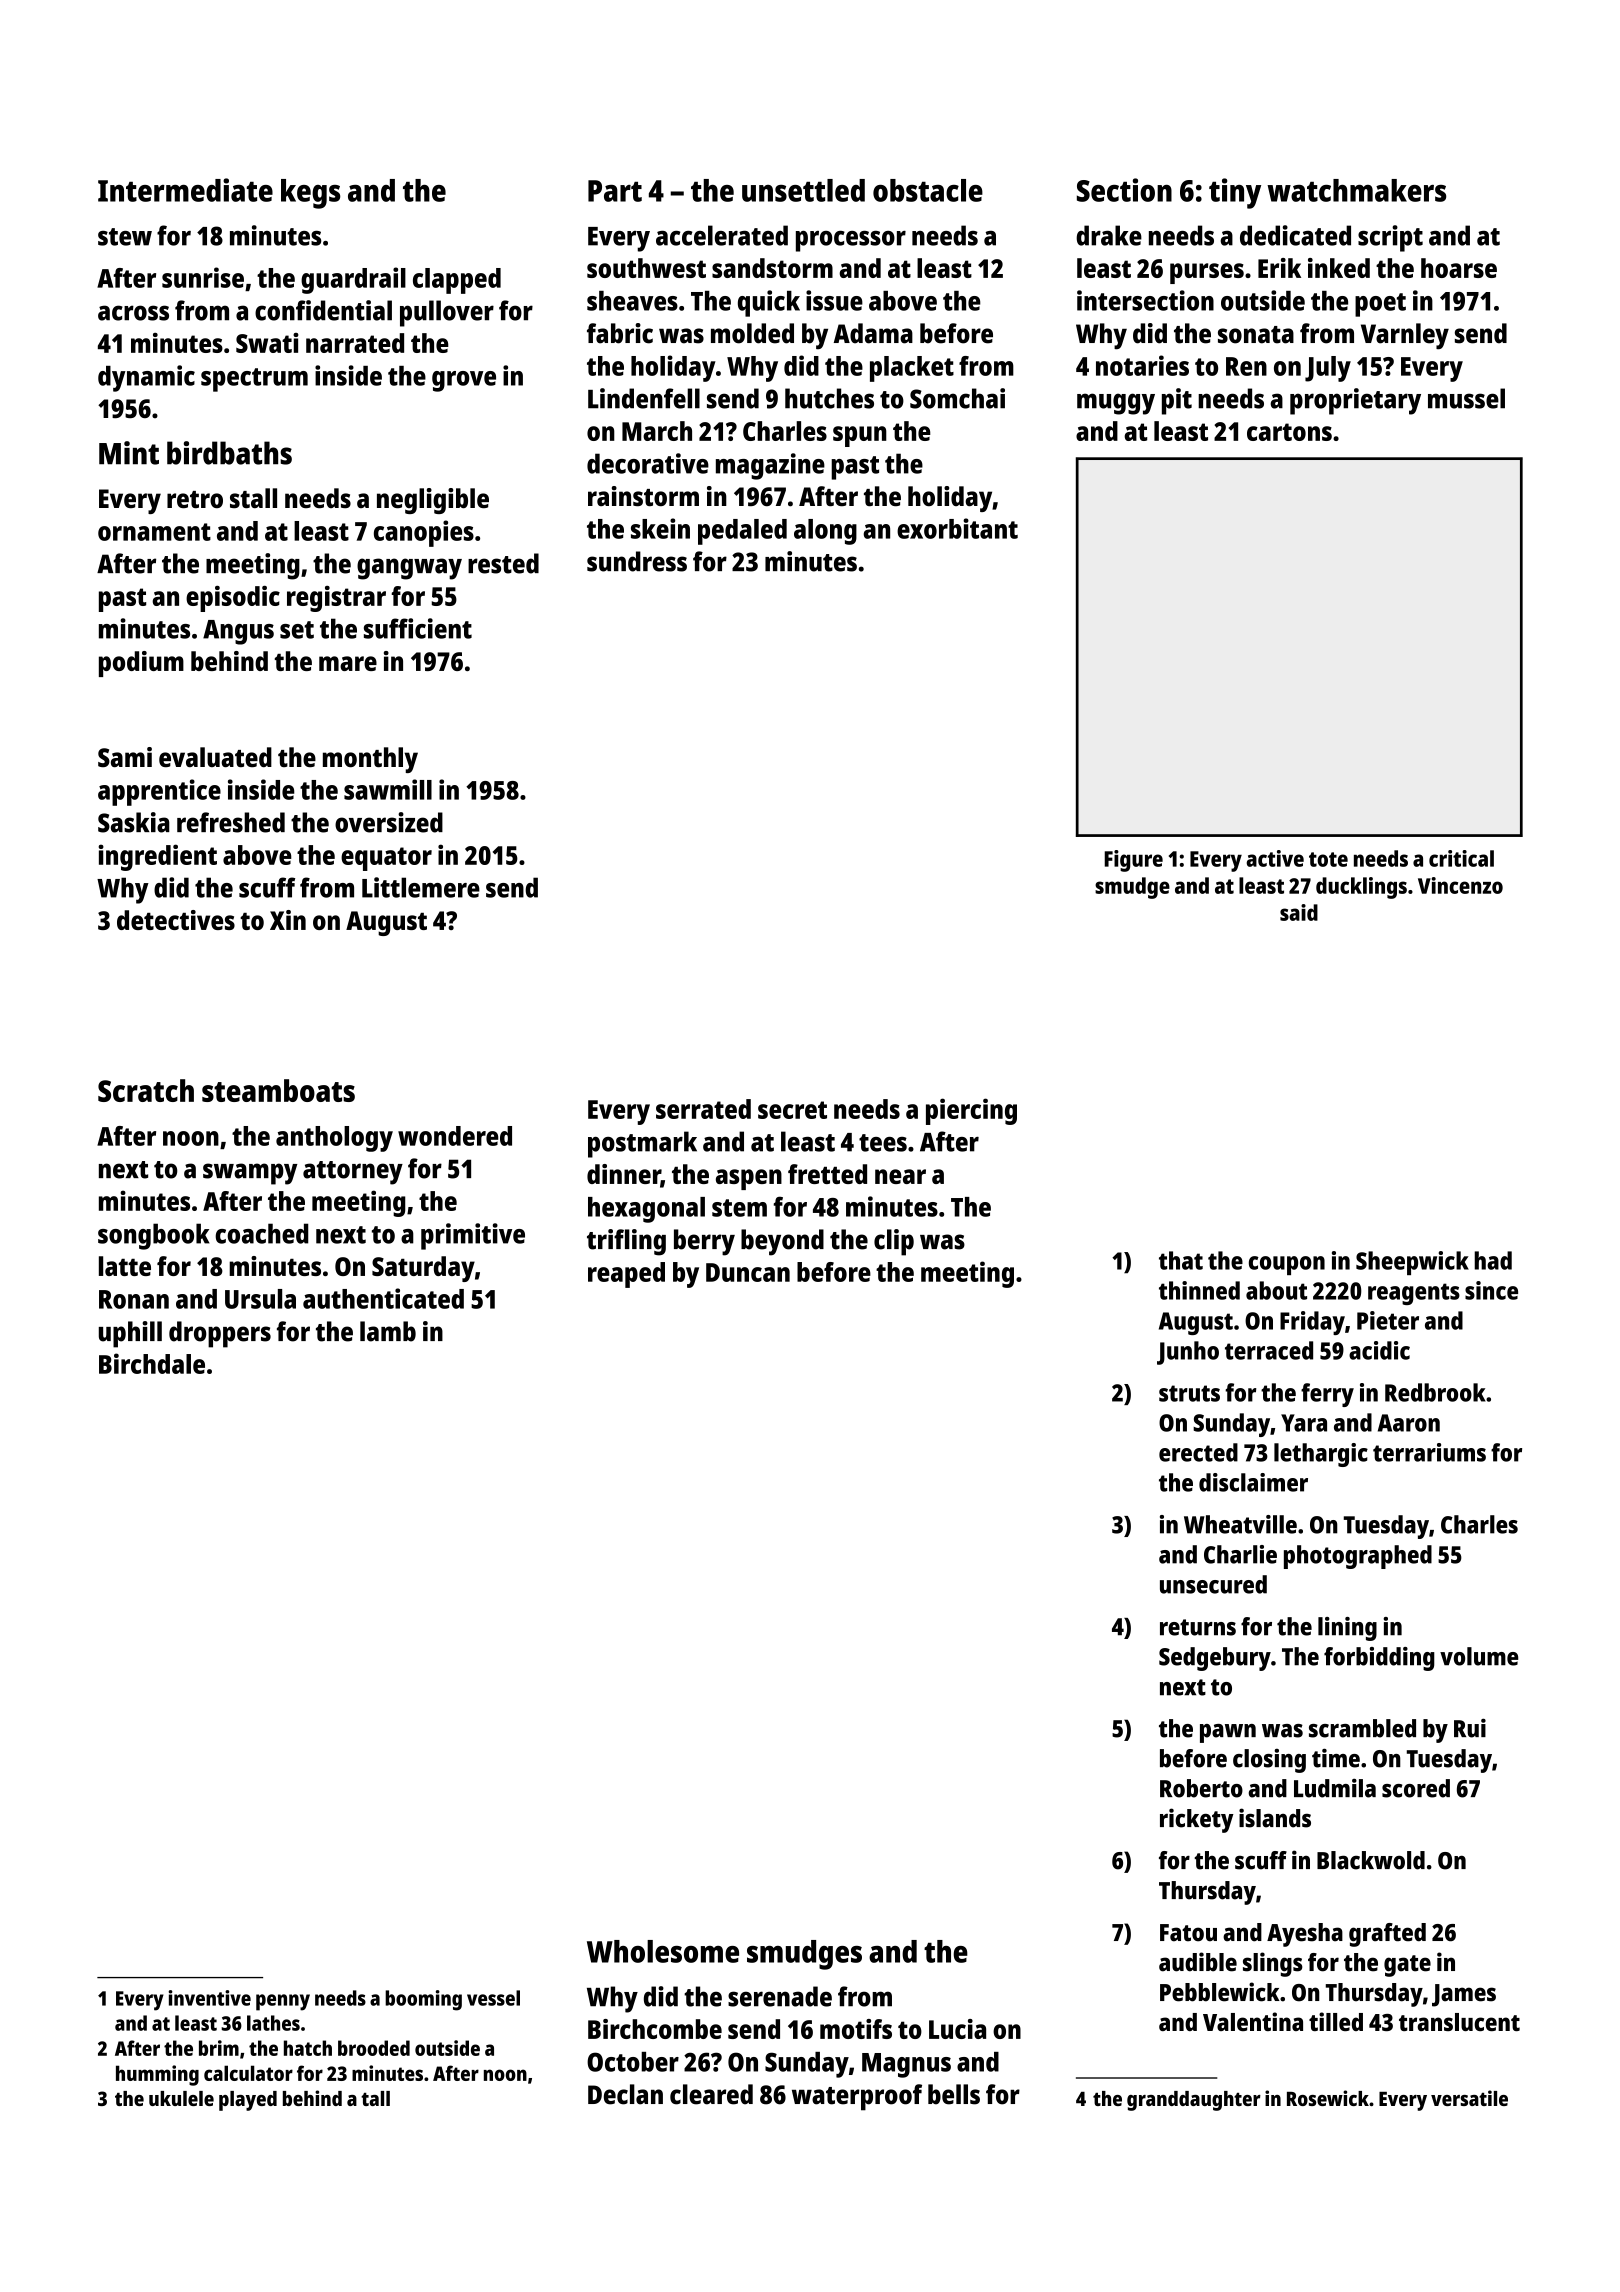 The width and height of the page is (1620, 2292). I want to click on hutches, so click(829, 398).
